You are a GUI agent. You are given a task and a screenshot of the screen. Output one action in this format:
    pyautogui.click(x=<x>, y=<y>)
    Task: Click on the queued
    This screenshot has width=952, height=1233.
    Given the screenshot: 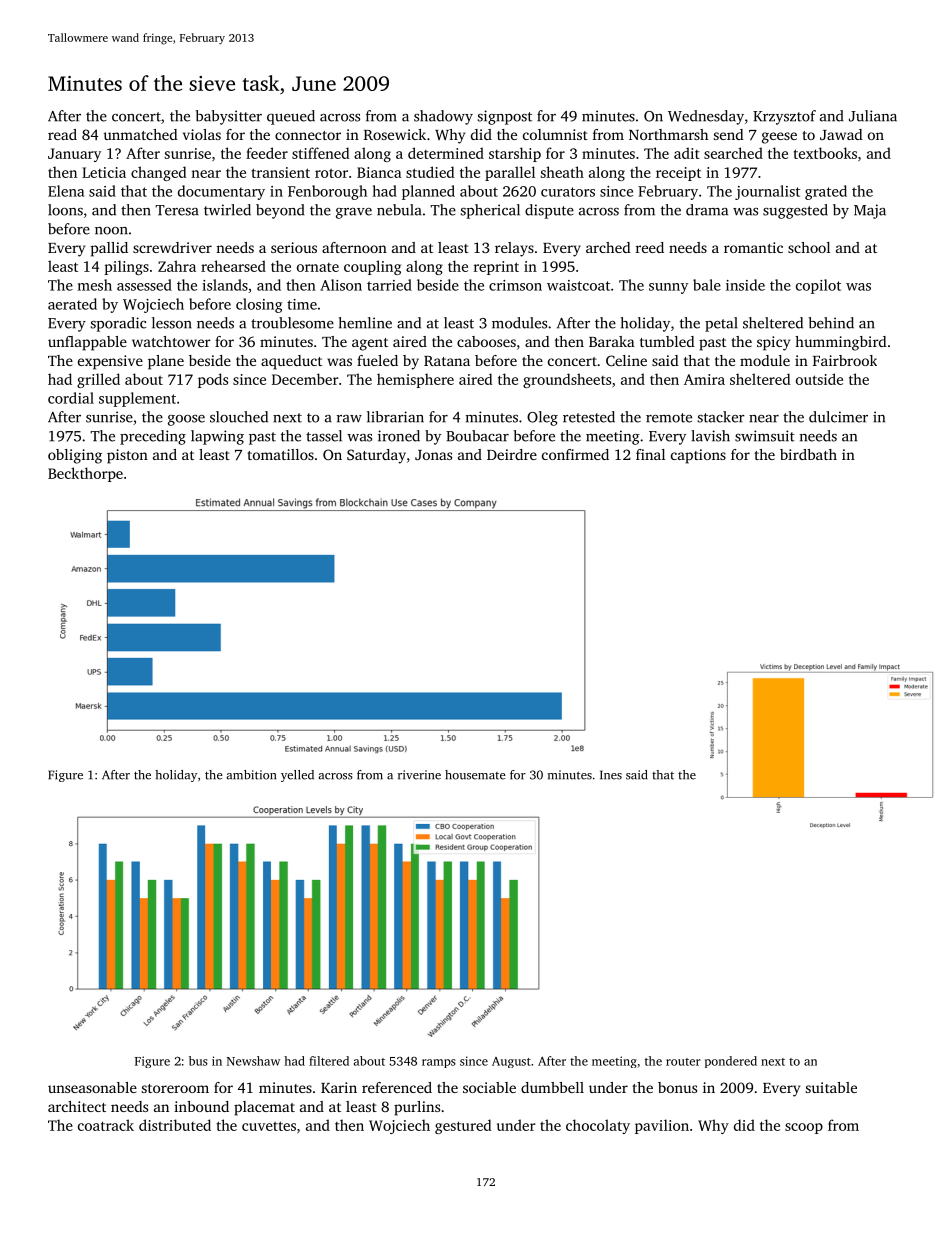 What is the action you would take?
    pyautogui.click(x=291, y=117)
